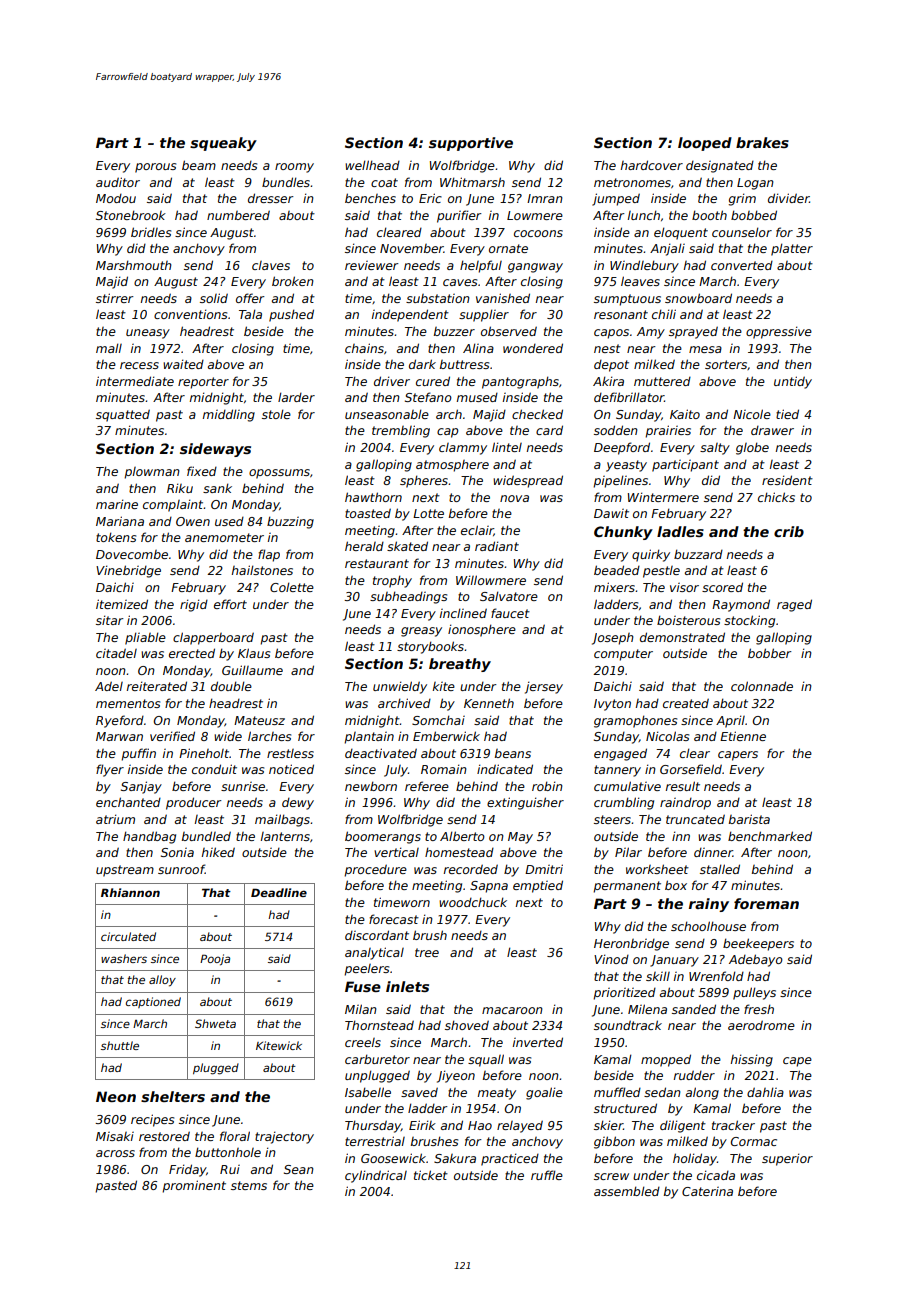 The width and height of the screenshot is (908, 1316). Describe the element at coordinates (749, 819) in the screenshot. I see `barista` at that location.
